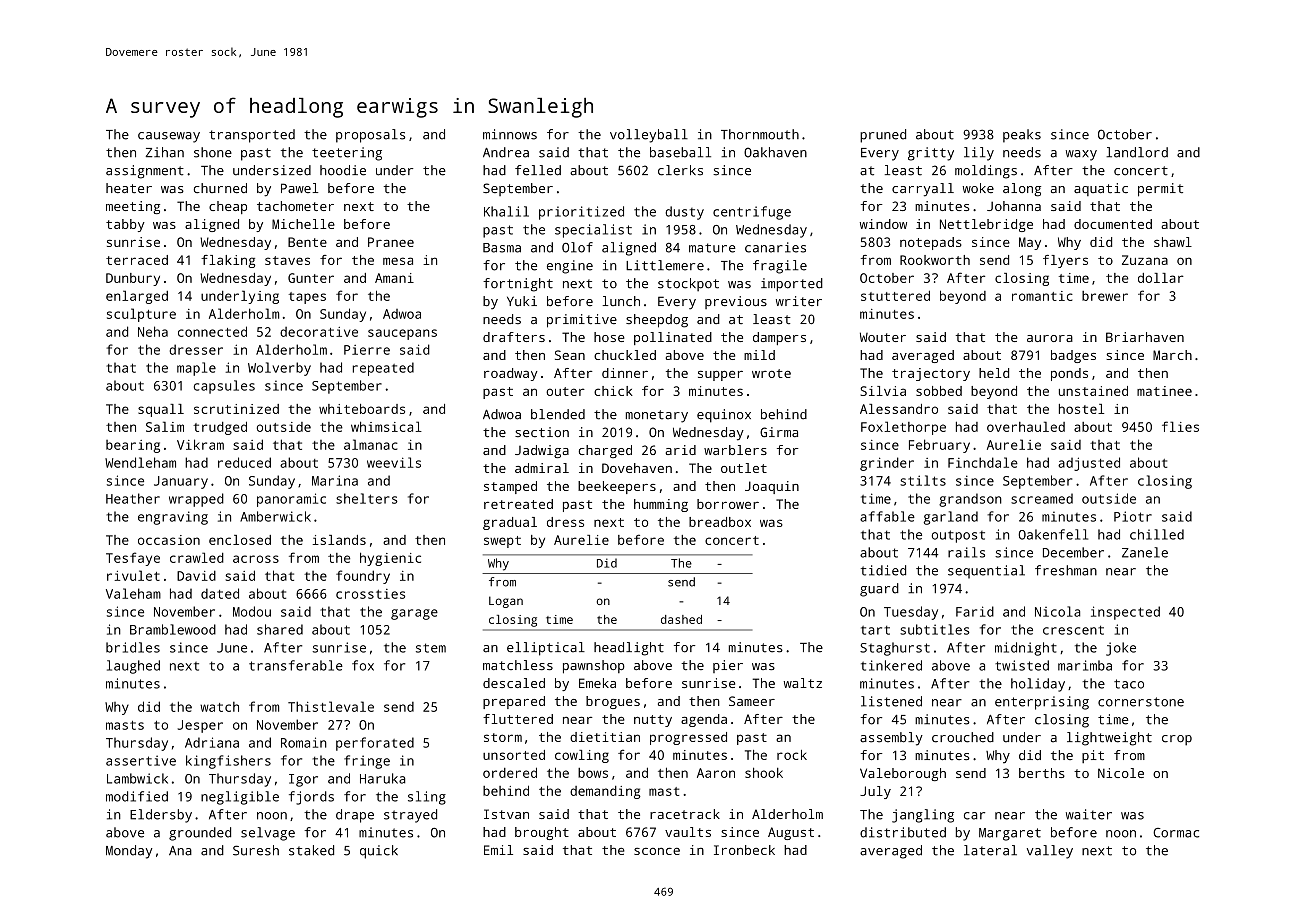  Describe the element at coordinates (339, 540) in the page. I see `islands` at that location.
